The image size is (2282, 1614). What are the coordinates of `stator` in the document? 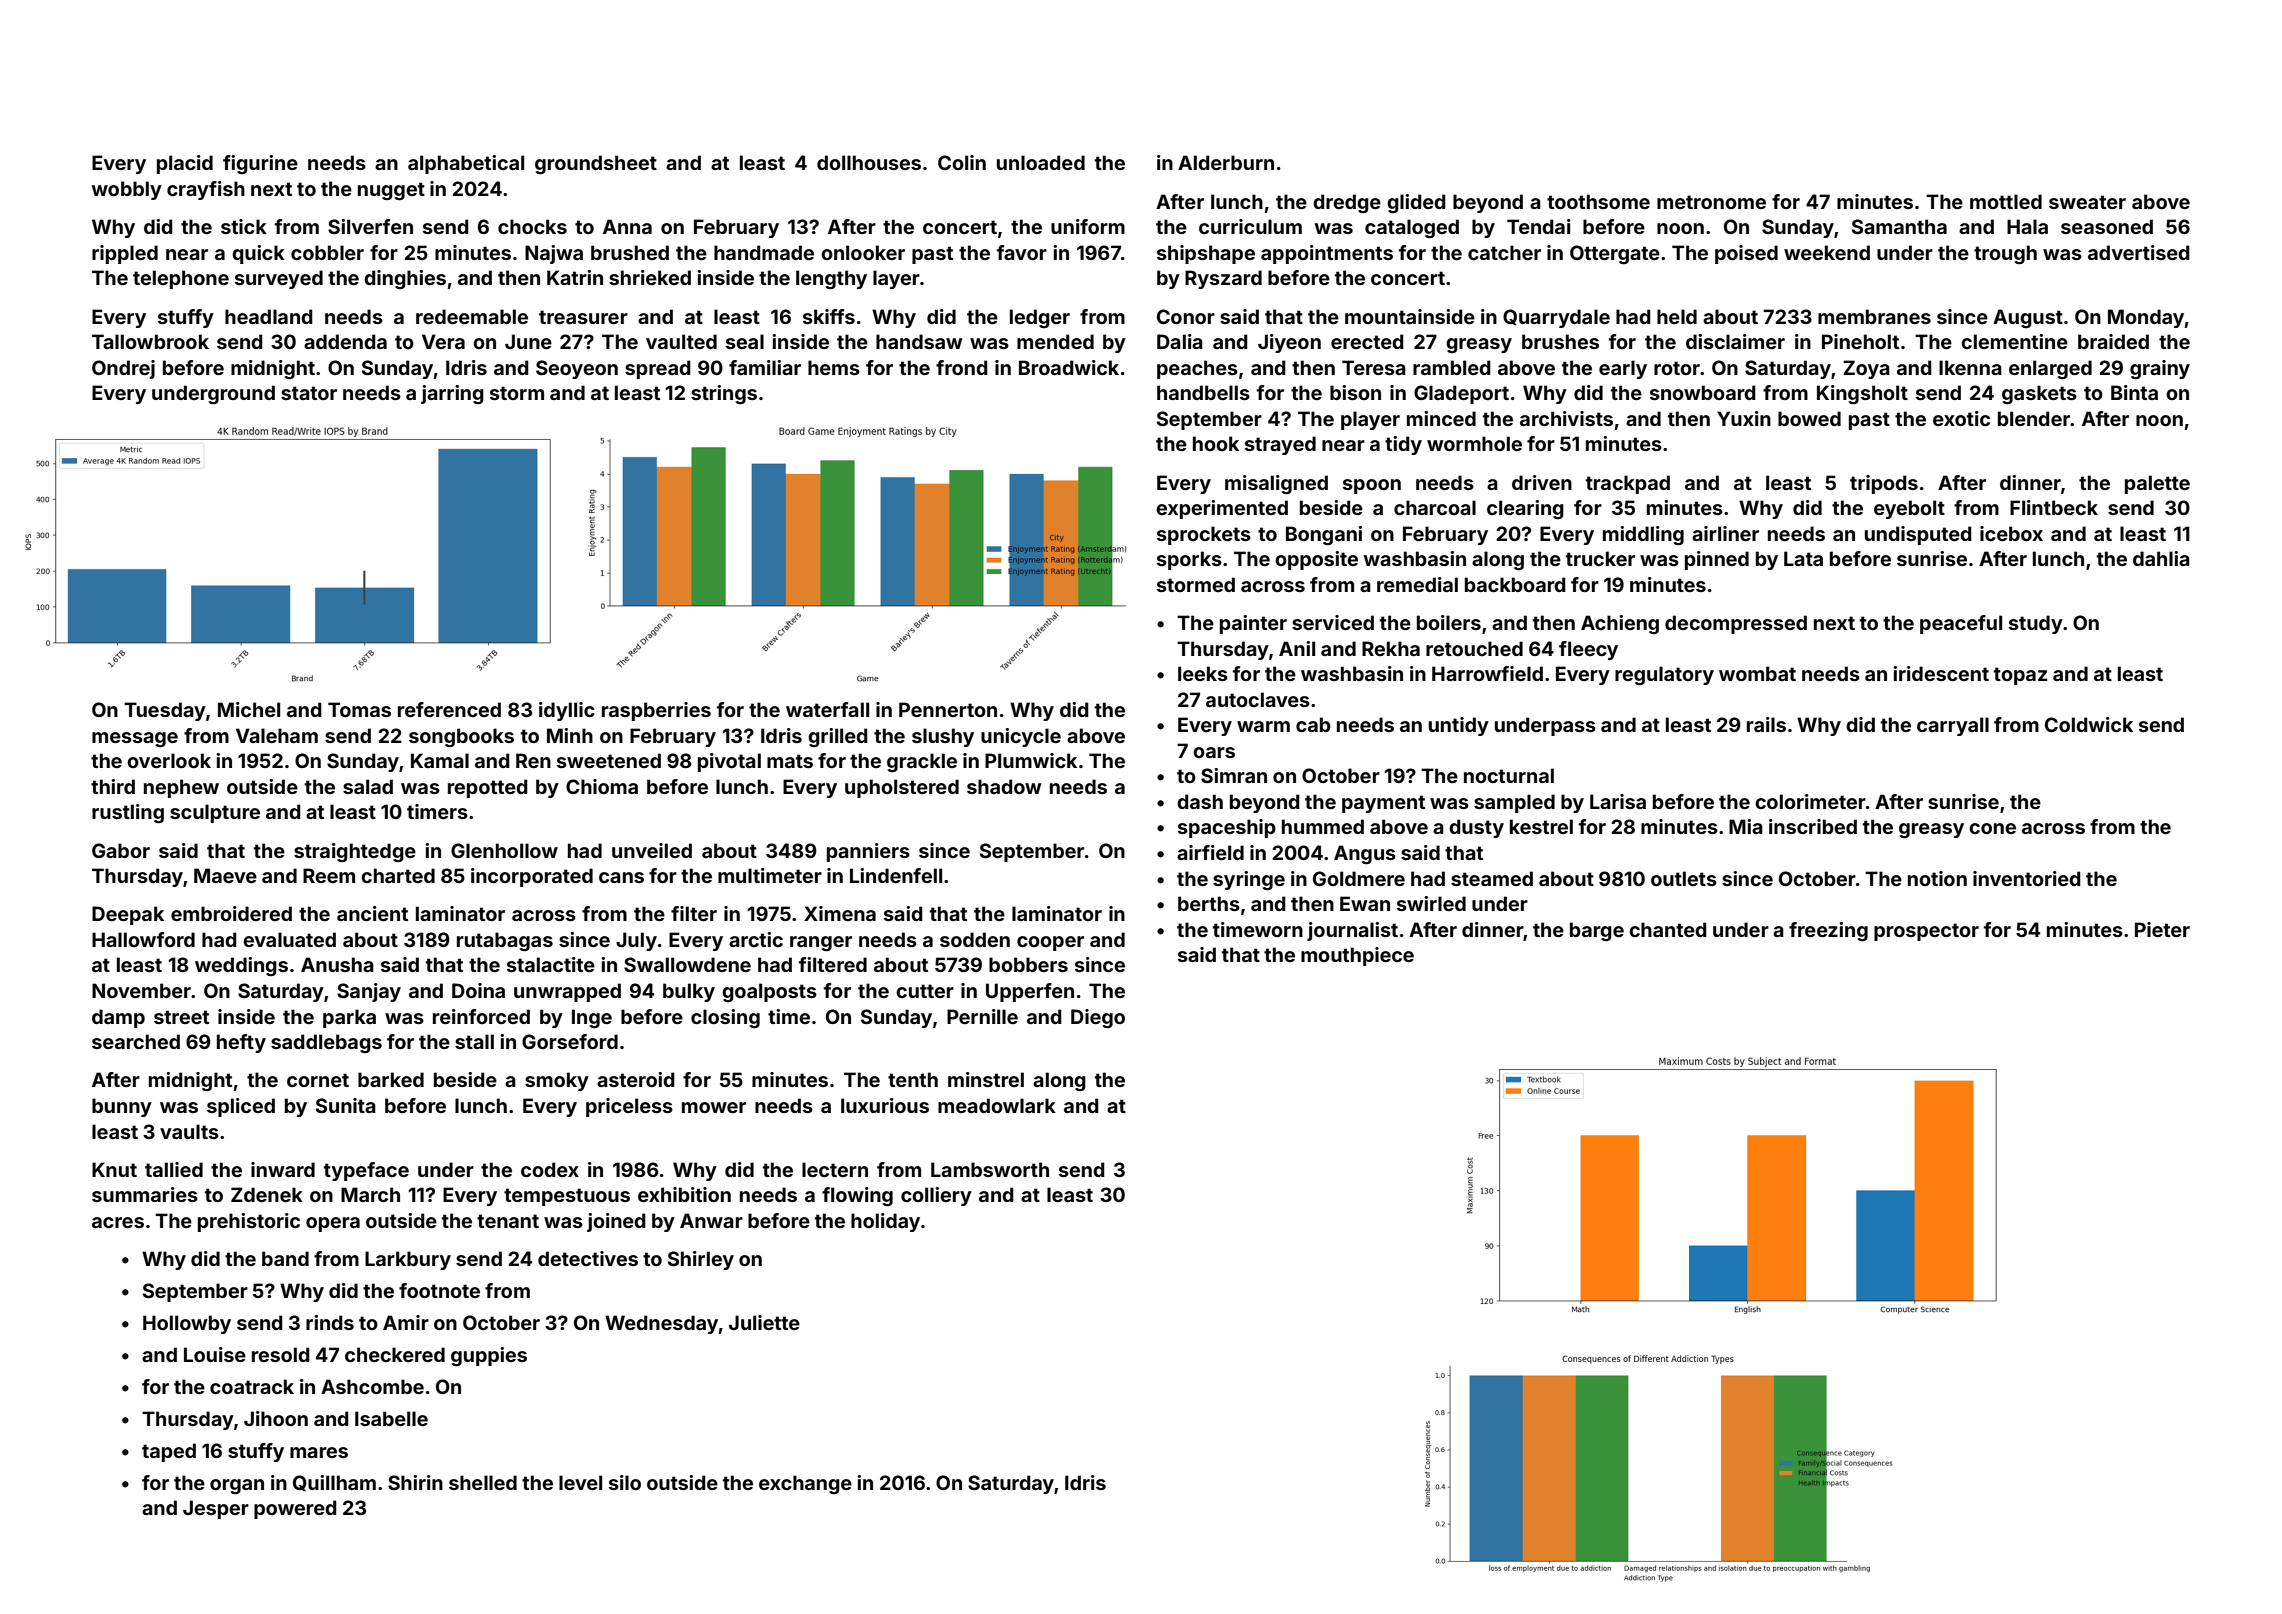 It's located at (309, 393).
